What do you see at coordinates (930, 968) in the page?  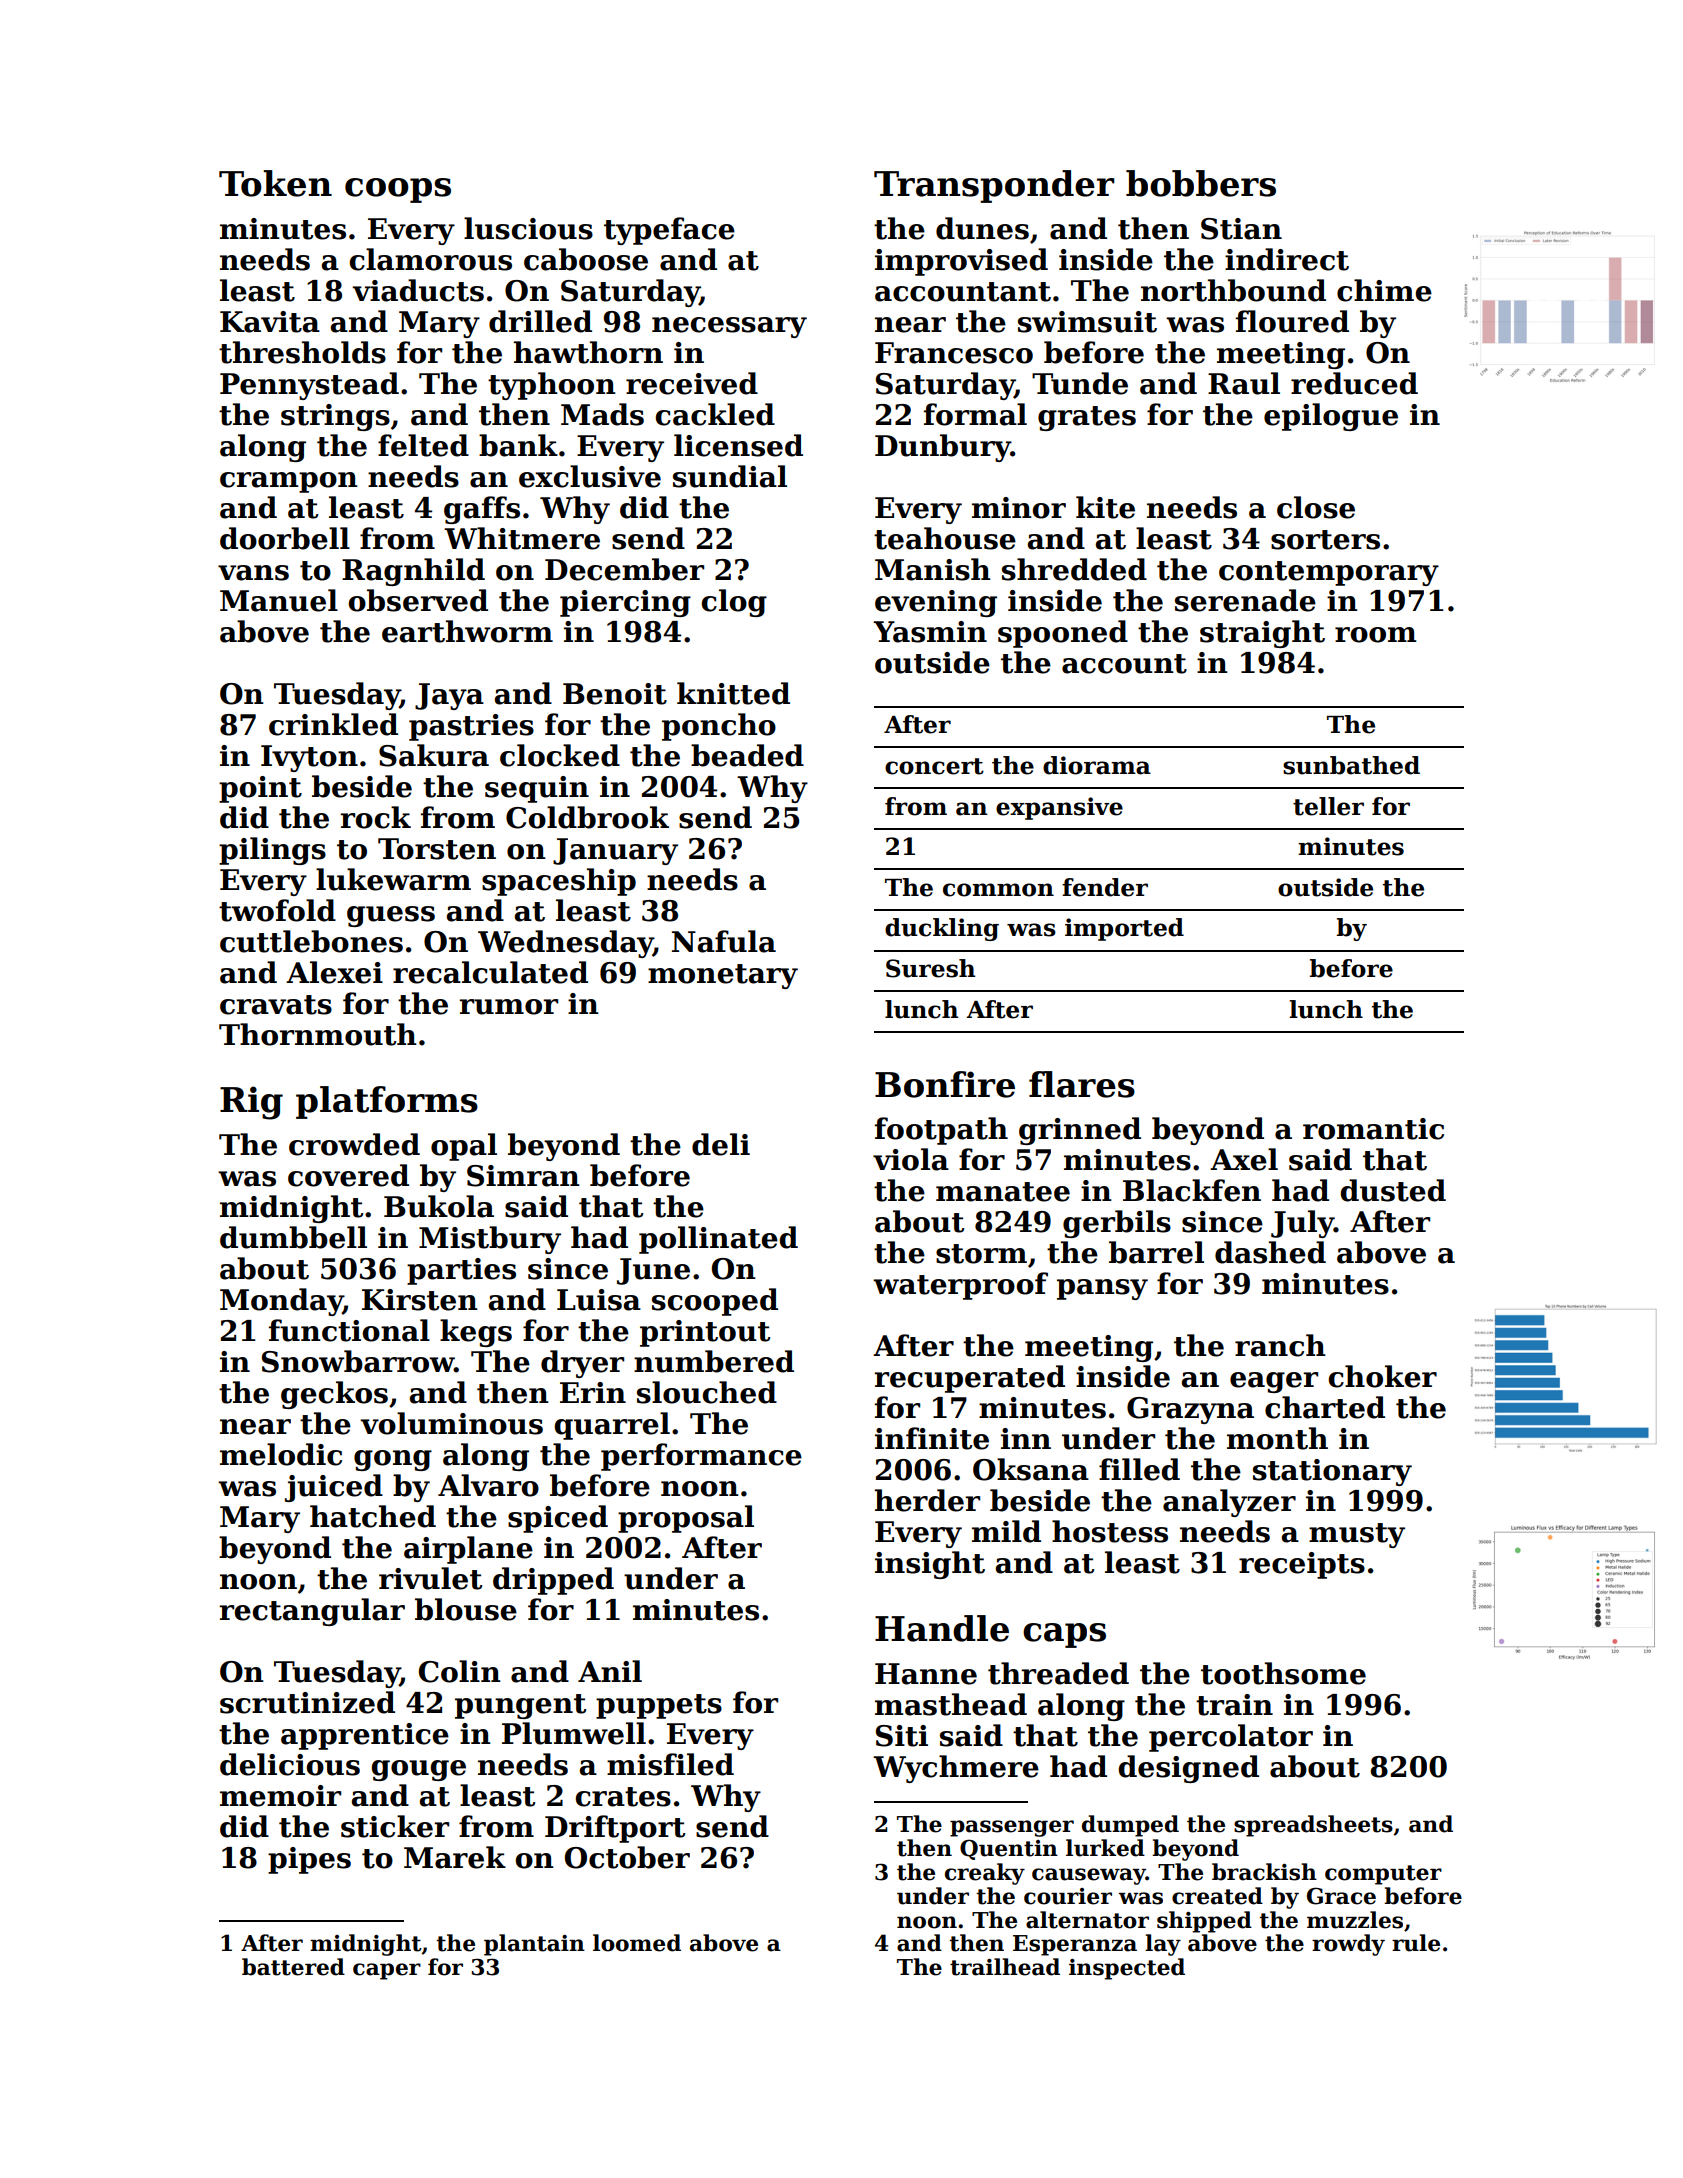 I see `Suresh` at bounding box center [930, 968].
